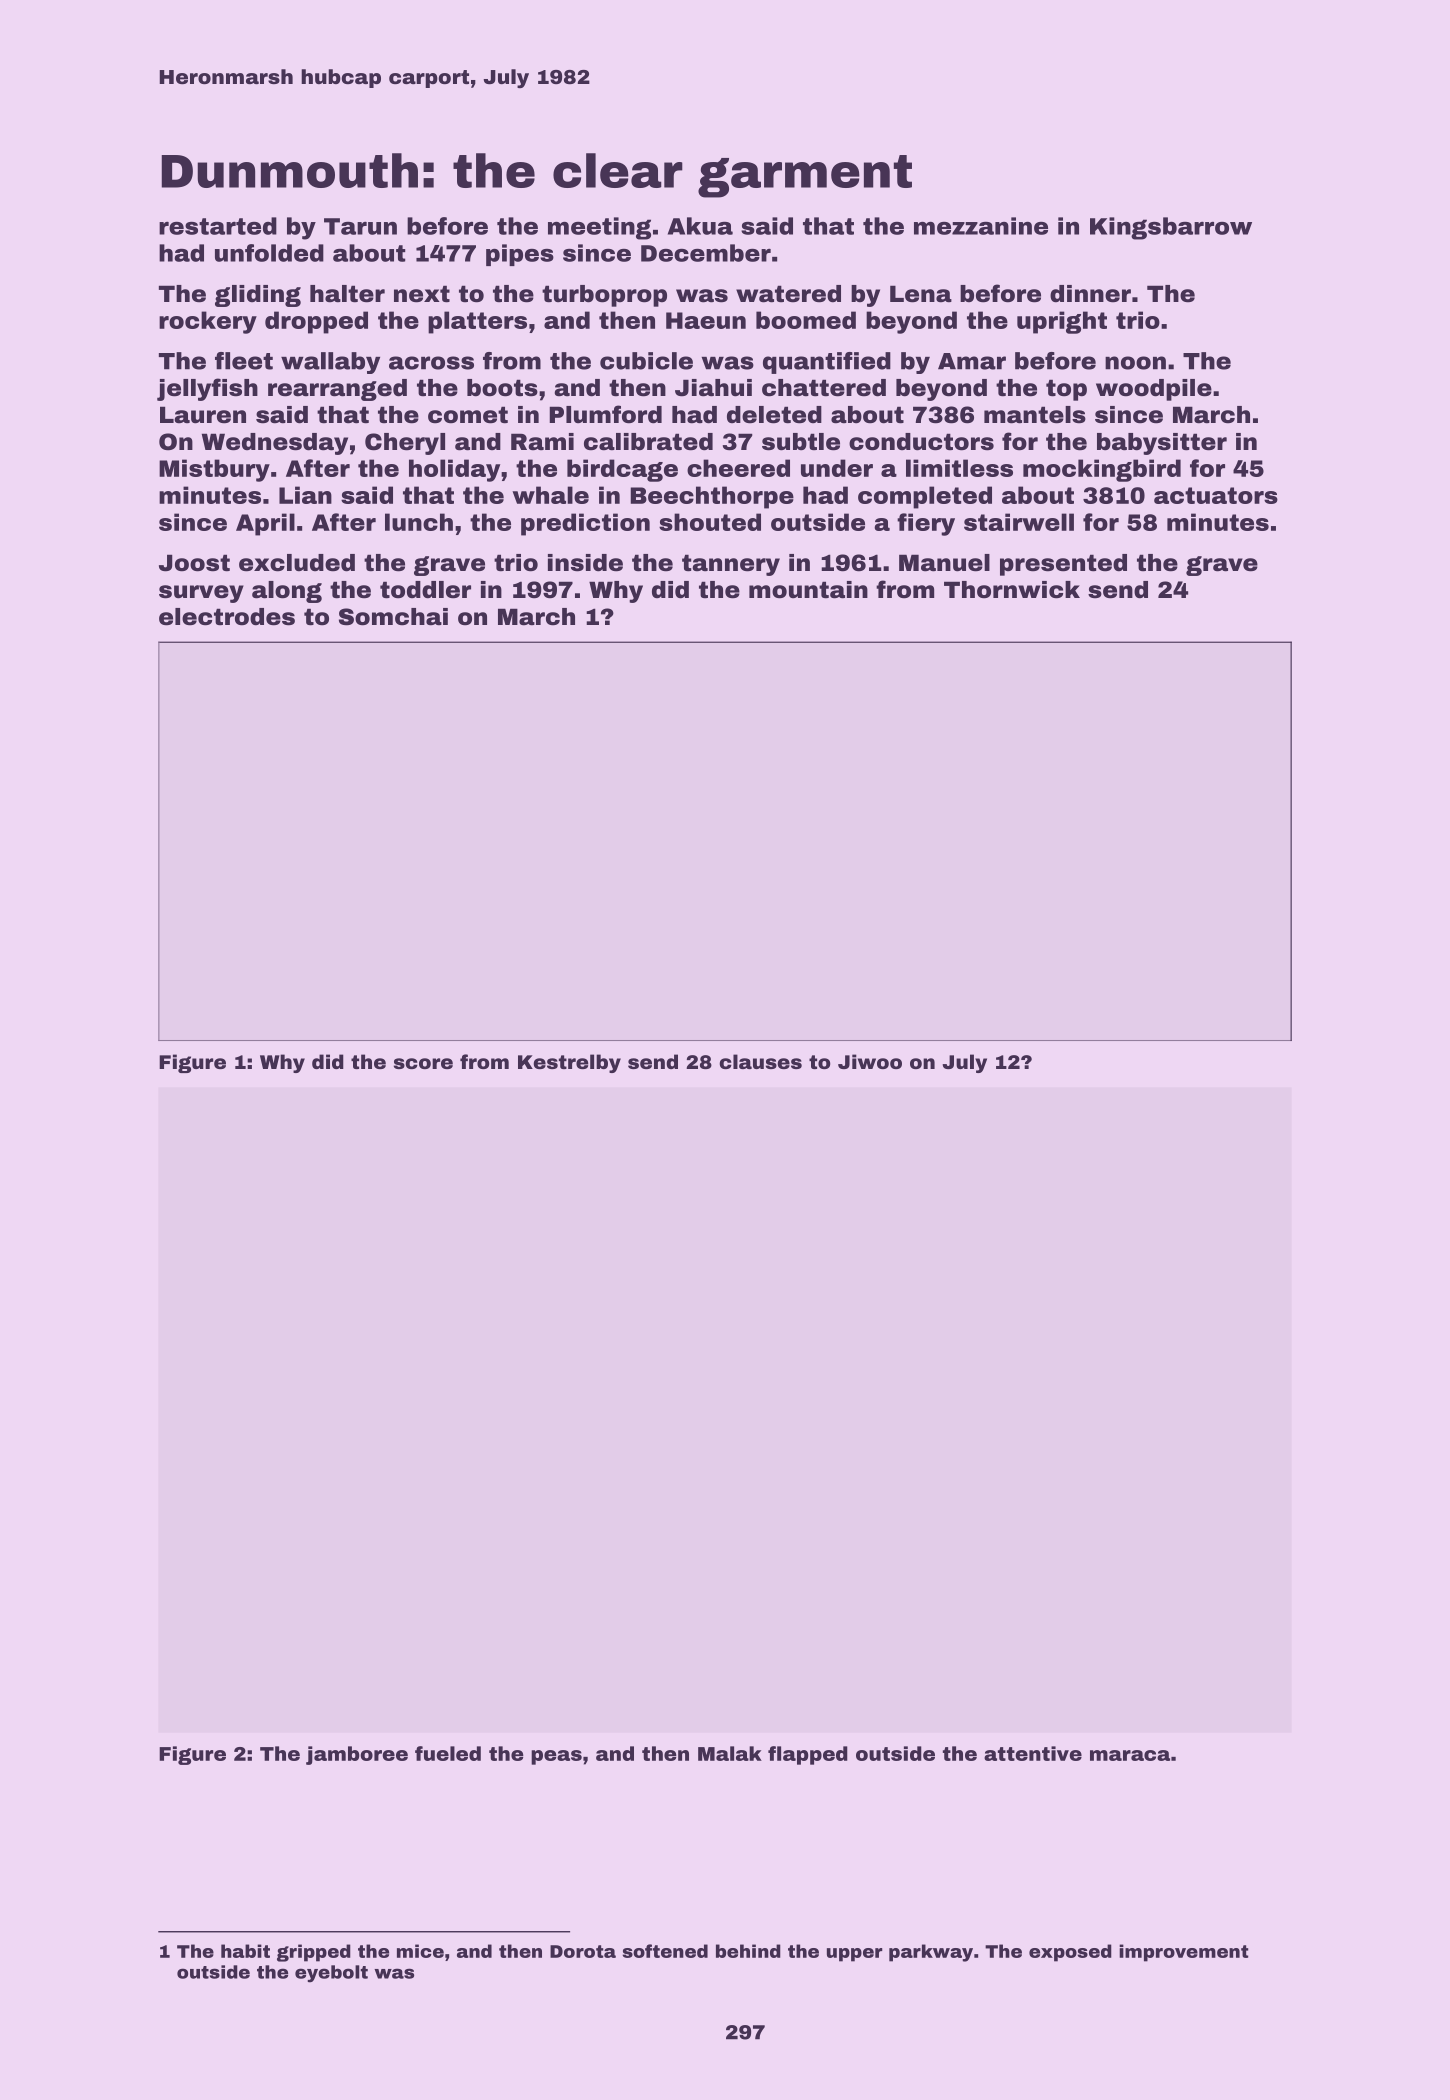  Describe the element at coordinates (1130, 1755) in the screenshot. I see `maraca` at that location.
